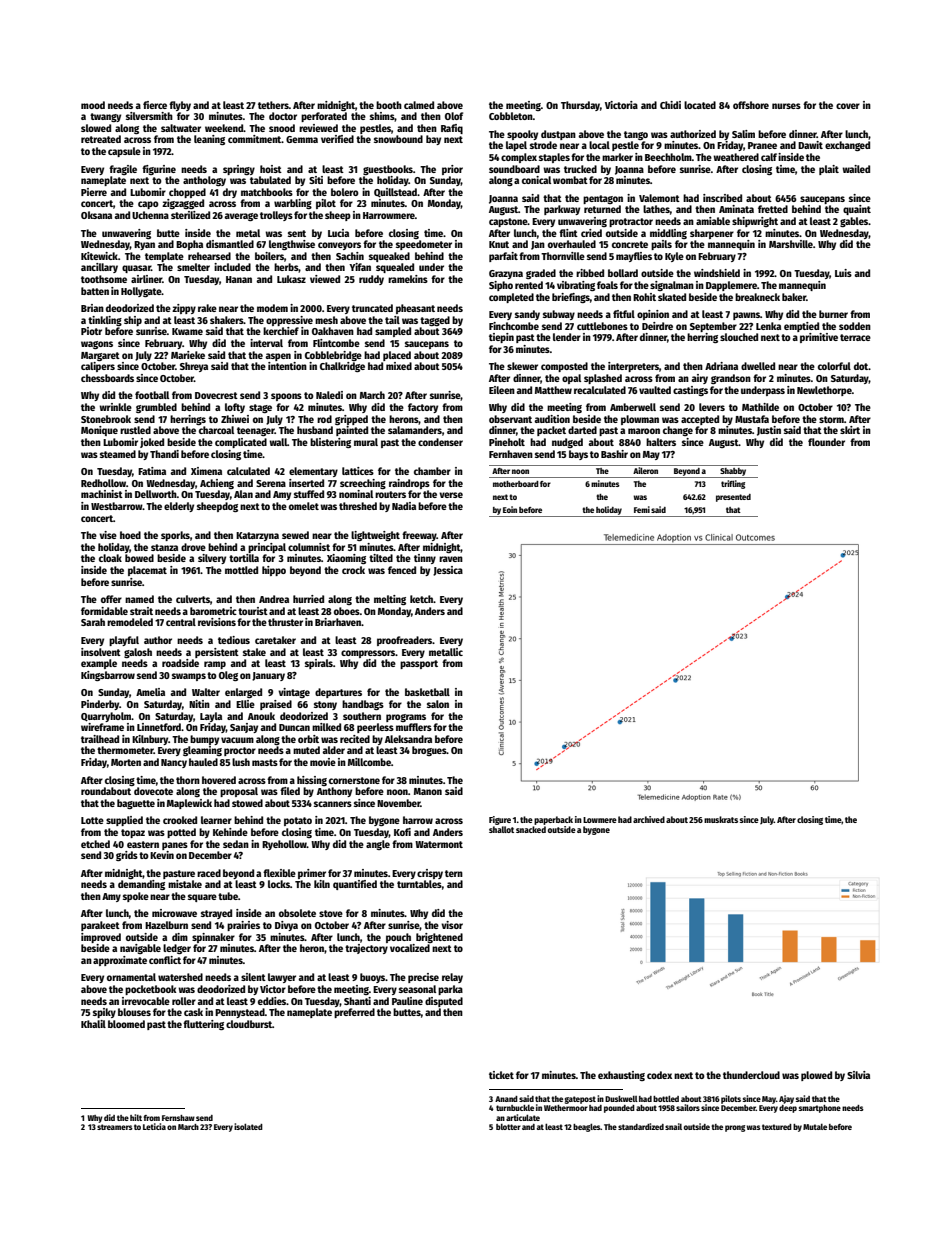 This page has width=952, height=1233. What do you see at coordinates (642, 509) in the page?
I see `Femi` at bounding box center [642, 509].
